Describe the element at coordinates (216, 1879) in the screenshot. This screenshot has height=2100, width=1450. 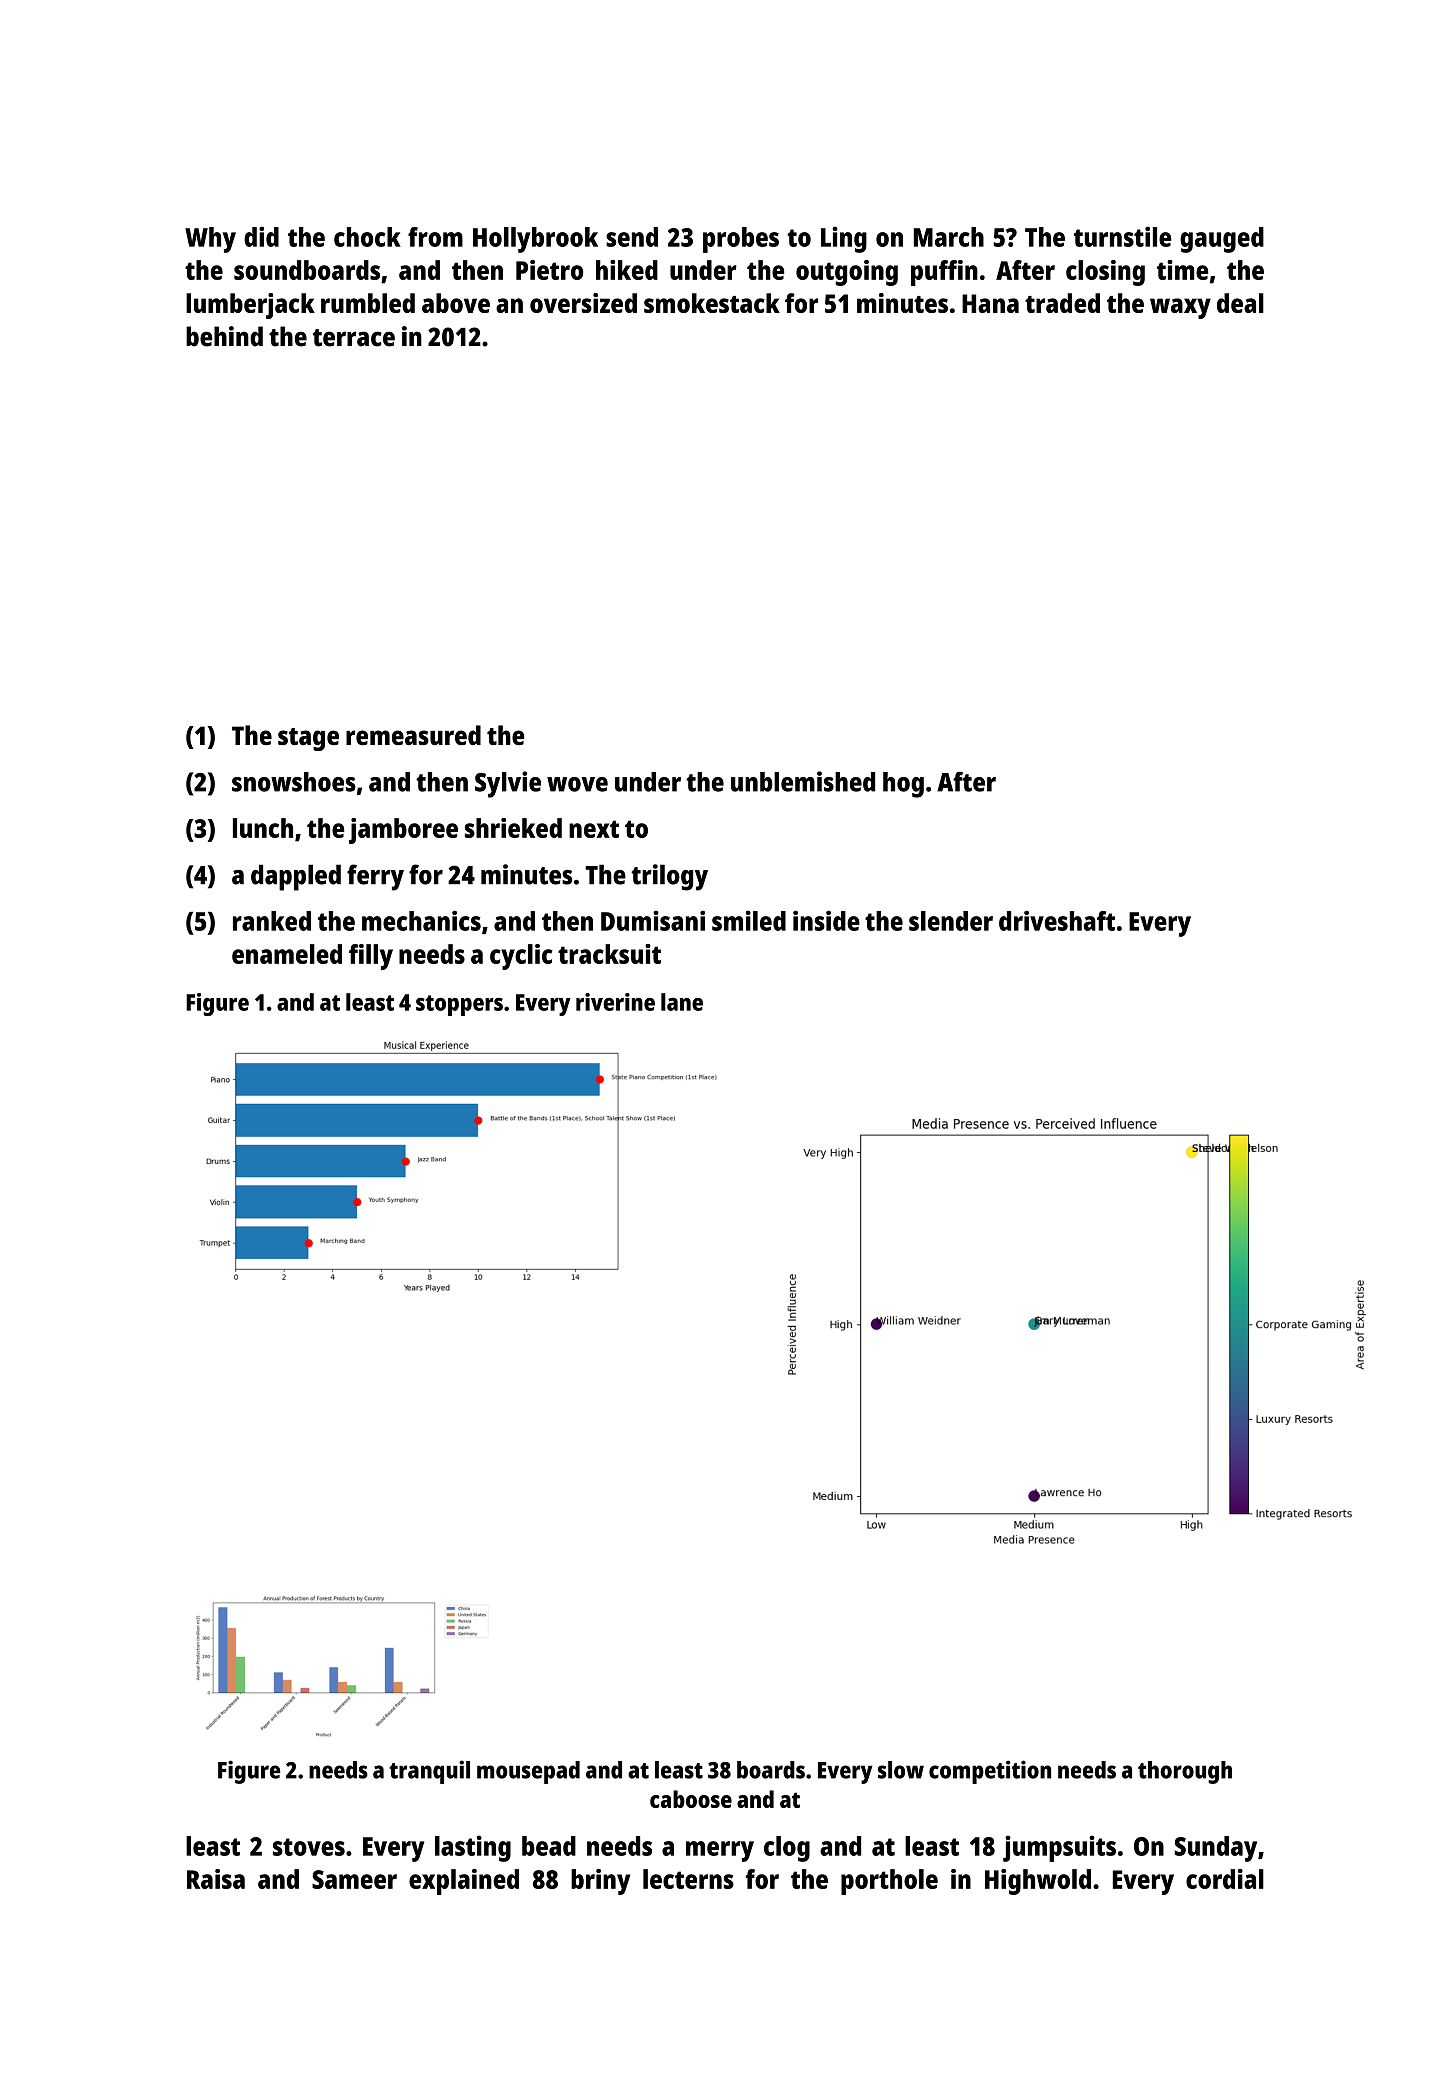
I see `Raisa` at that location.
